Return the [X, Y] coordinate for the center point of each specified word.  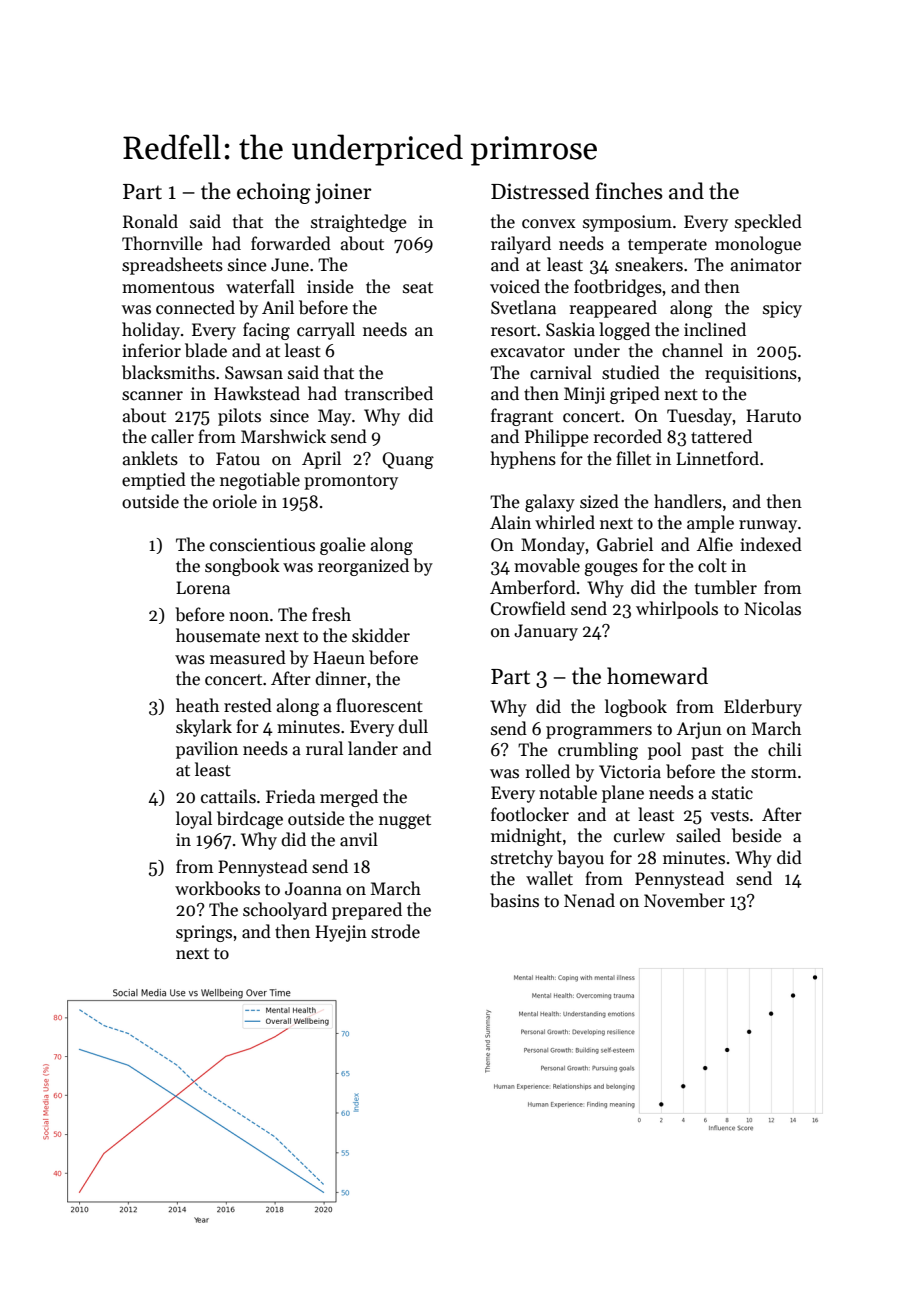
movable [547, 565]
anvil [359, 839]
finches [629, 191]
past [707, 752]
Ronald [150, 221]
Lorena [203, 588]
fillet [633, 458]
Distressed [540, 191]
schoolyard [285, 911]
